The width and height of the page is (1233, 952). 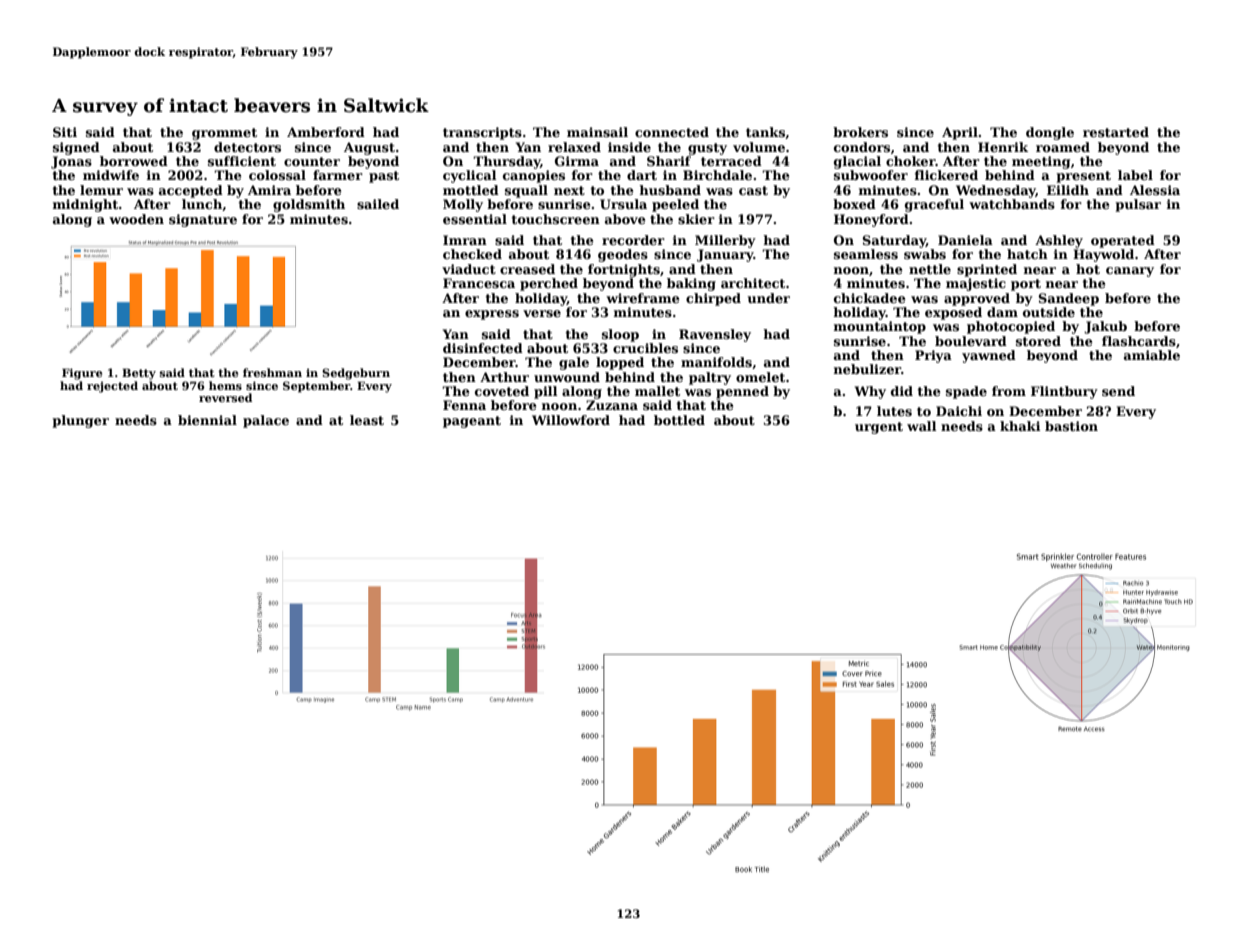 I want to click on Jonas, so click(x=71, y=162).
